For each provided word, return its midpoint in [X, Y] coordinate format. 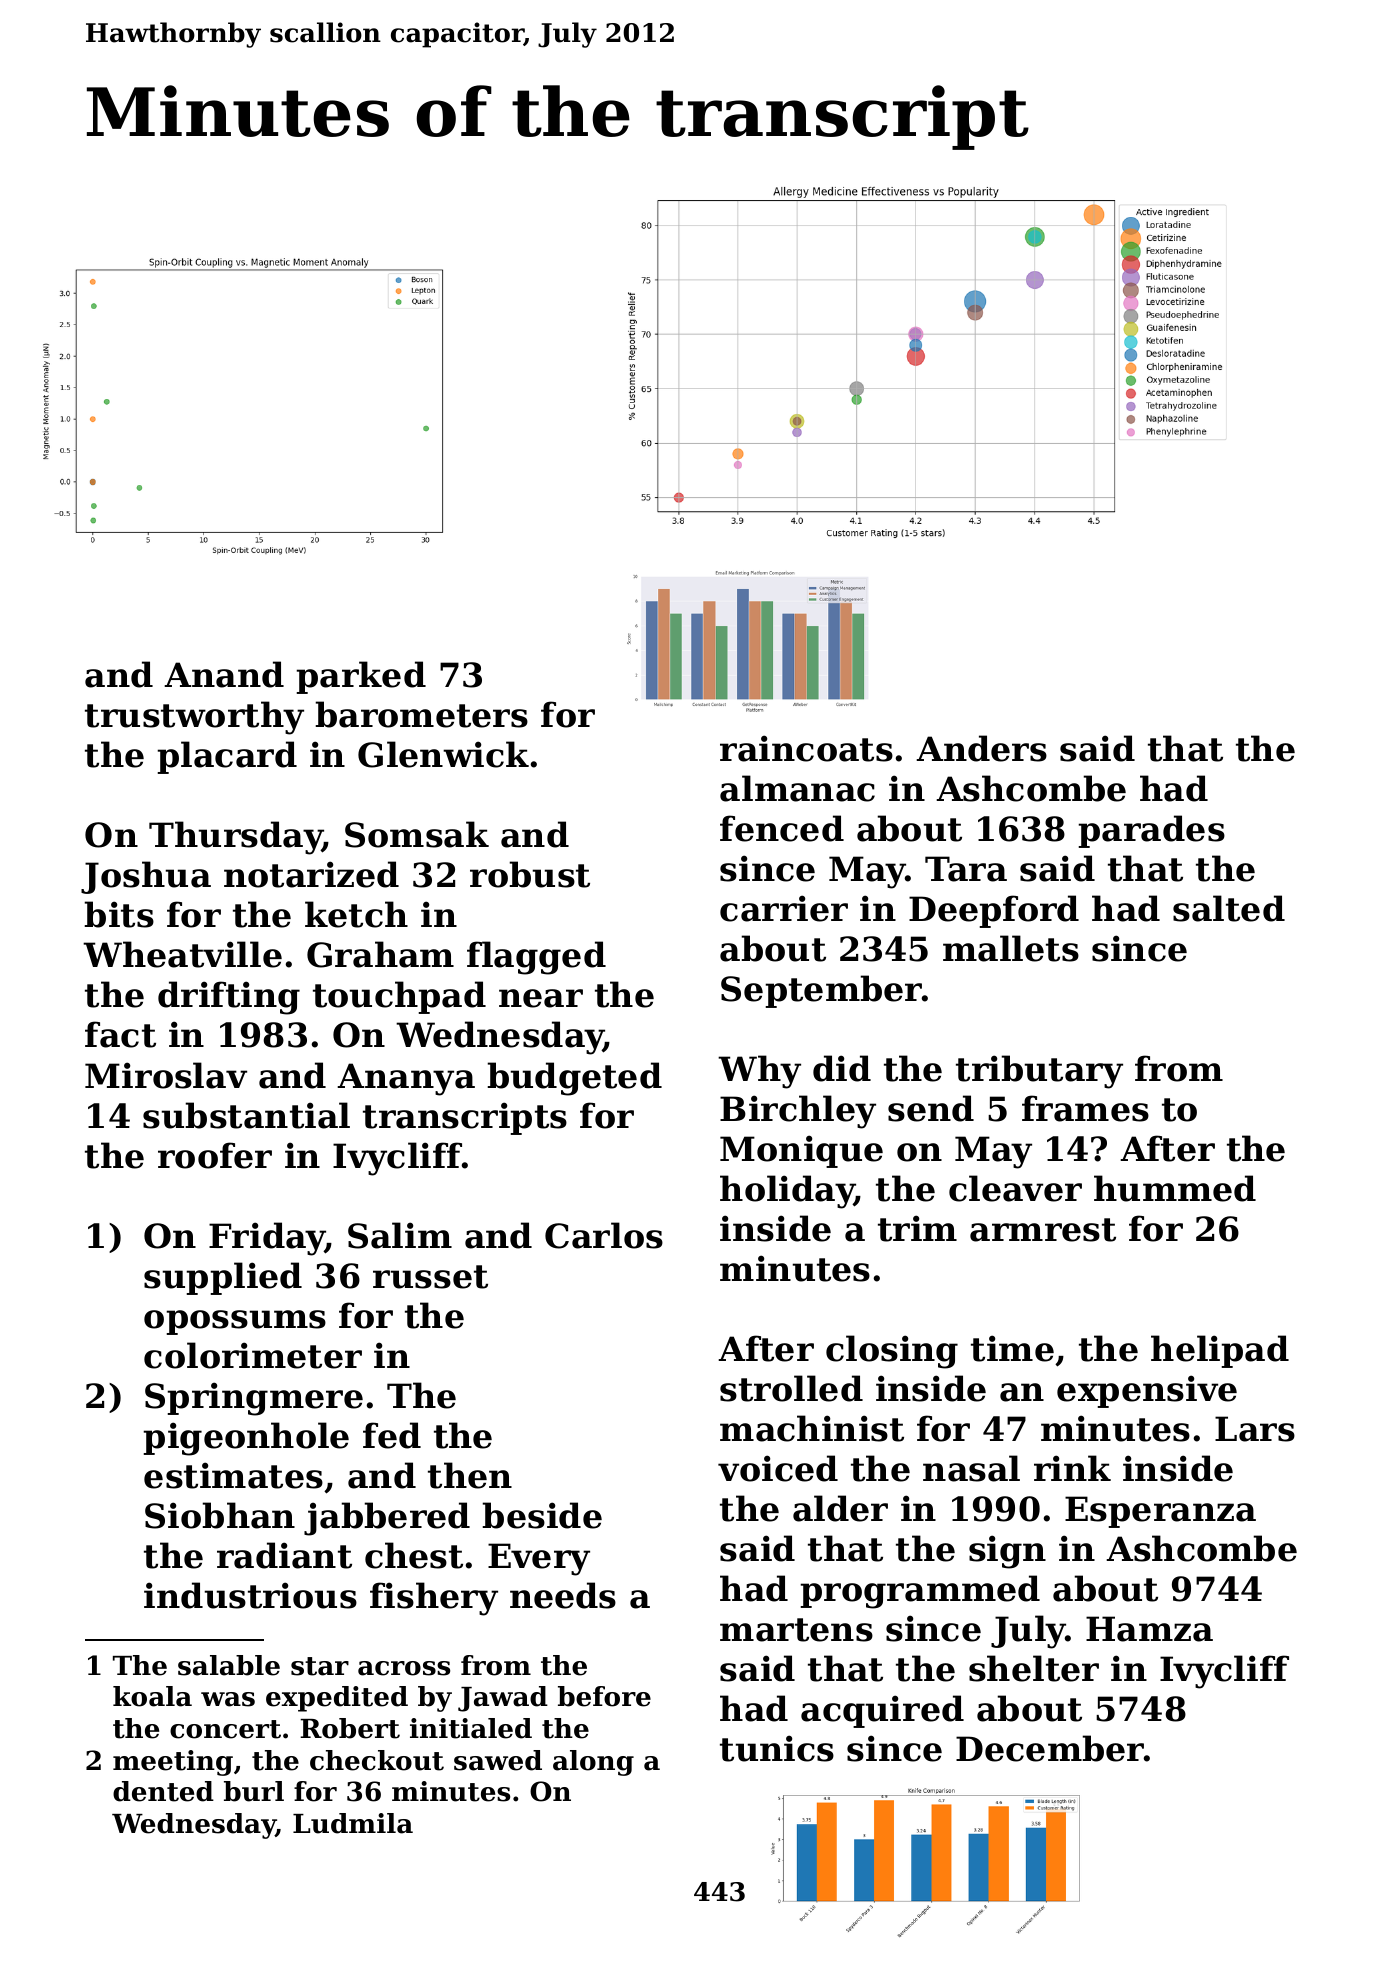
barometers [421, 714]
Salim [400, 1235]
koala [152, 1696]
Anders [981, 748]
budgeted [574, 1079]
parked [361, 677]
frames [1085, 1108]
